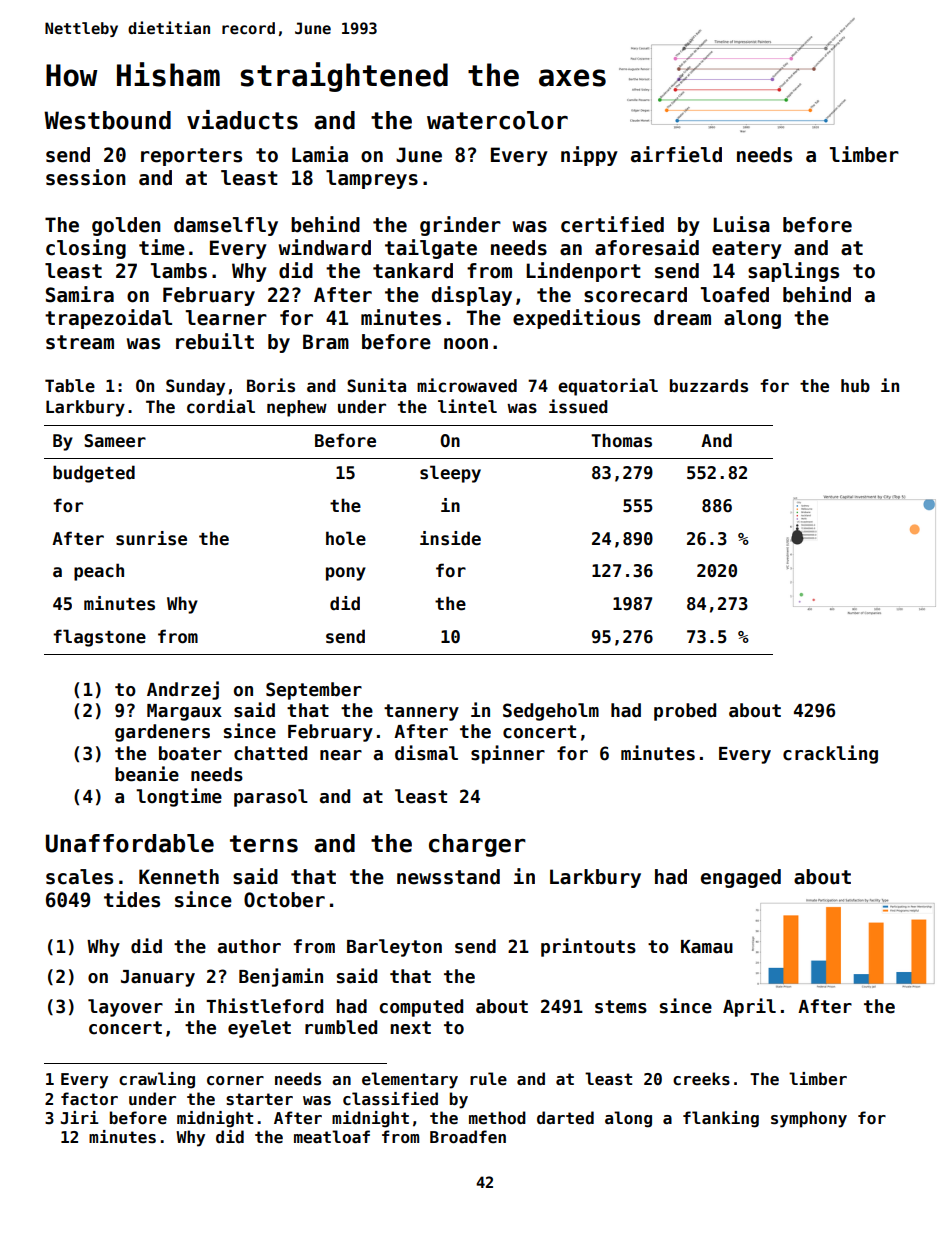 This document has width=952, height=1233. I want to click on Samira, so click(80, 294).
